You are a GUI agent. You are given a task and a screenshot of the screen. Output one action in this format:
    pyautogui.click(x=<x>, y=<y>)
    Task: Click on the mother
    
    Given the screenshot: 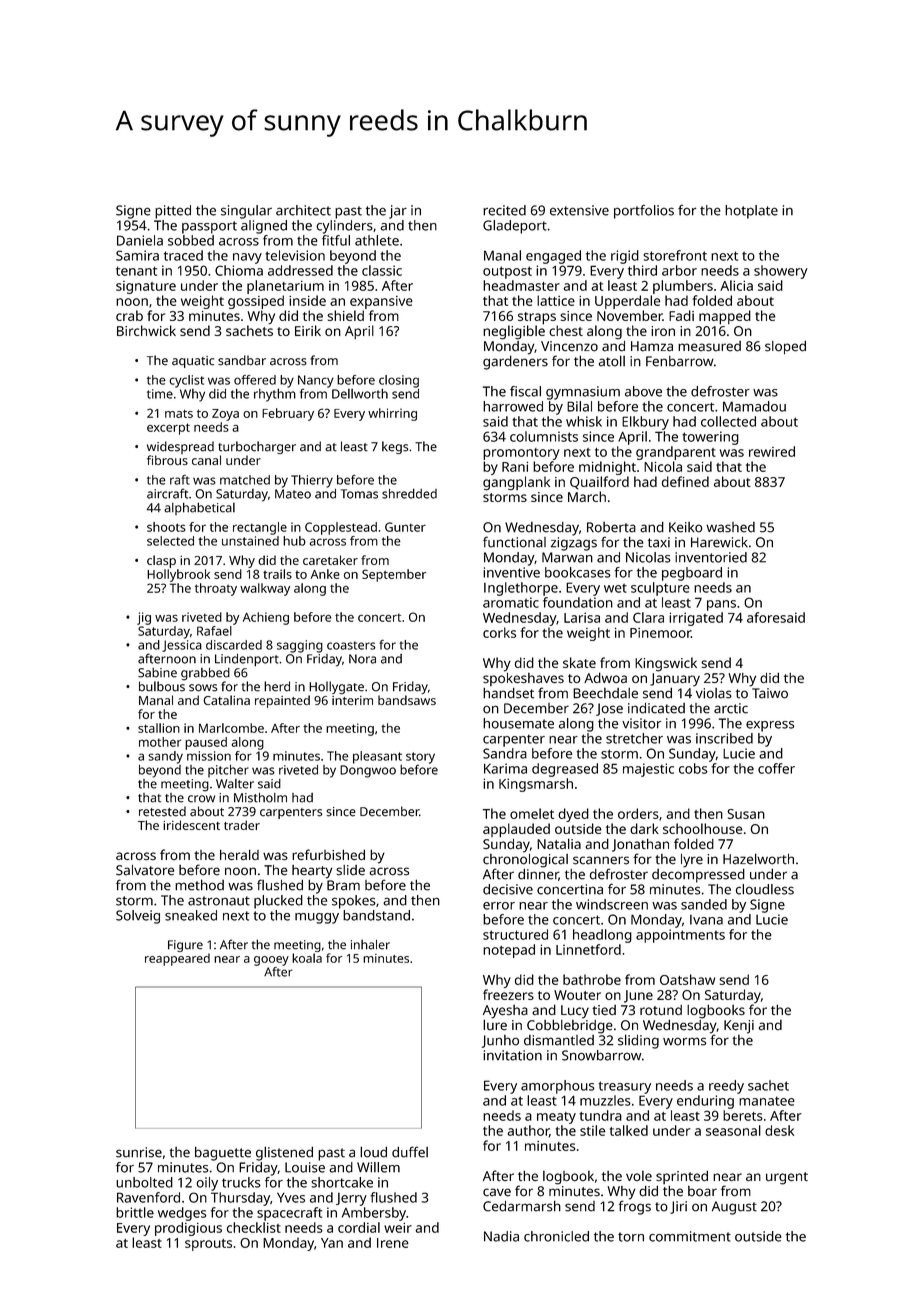 What is the action you would take?
    pyautogui.click(x=160, y=742)
